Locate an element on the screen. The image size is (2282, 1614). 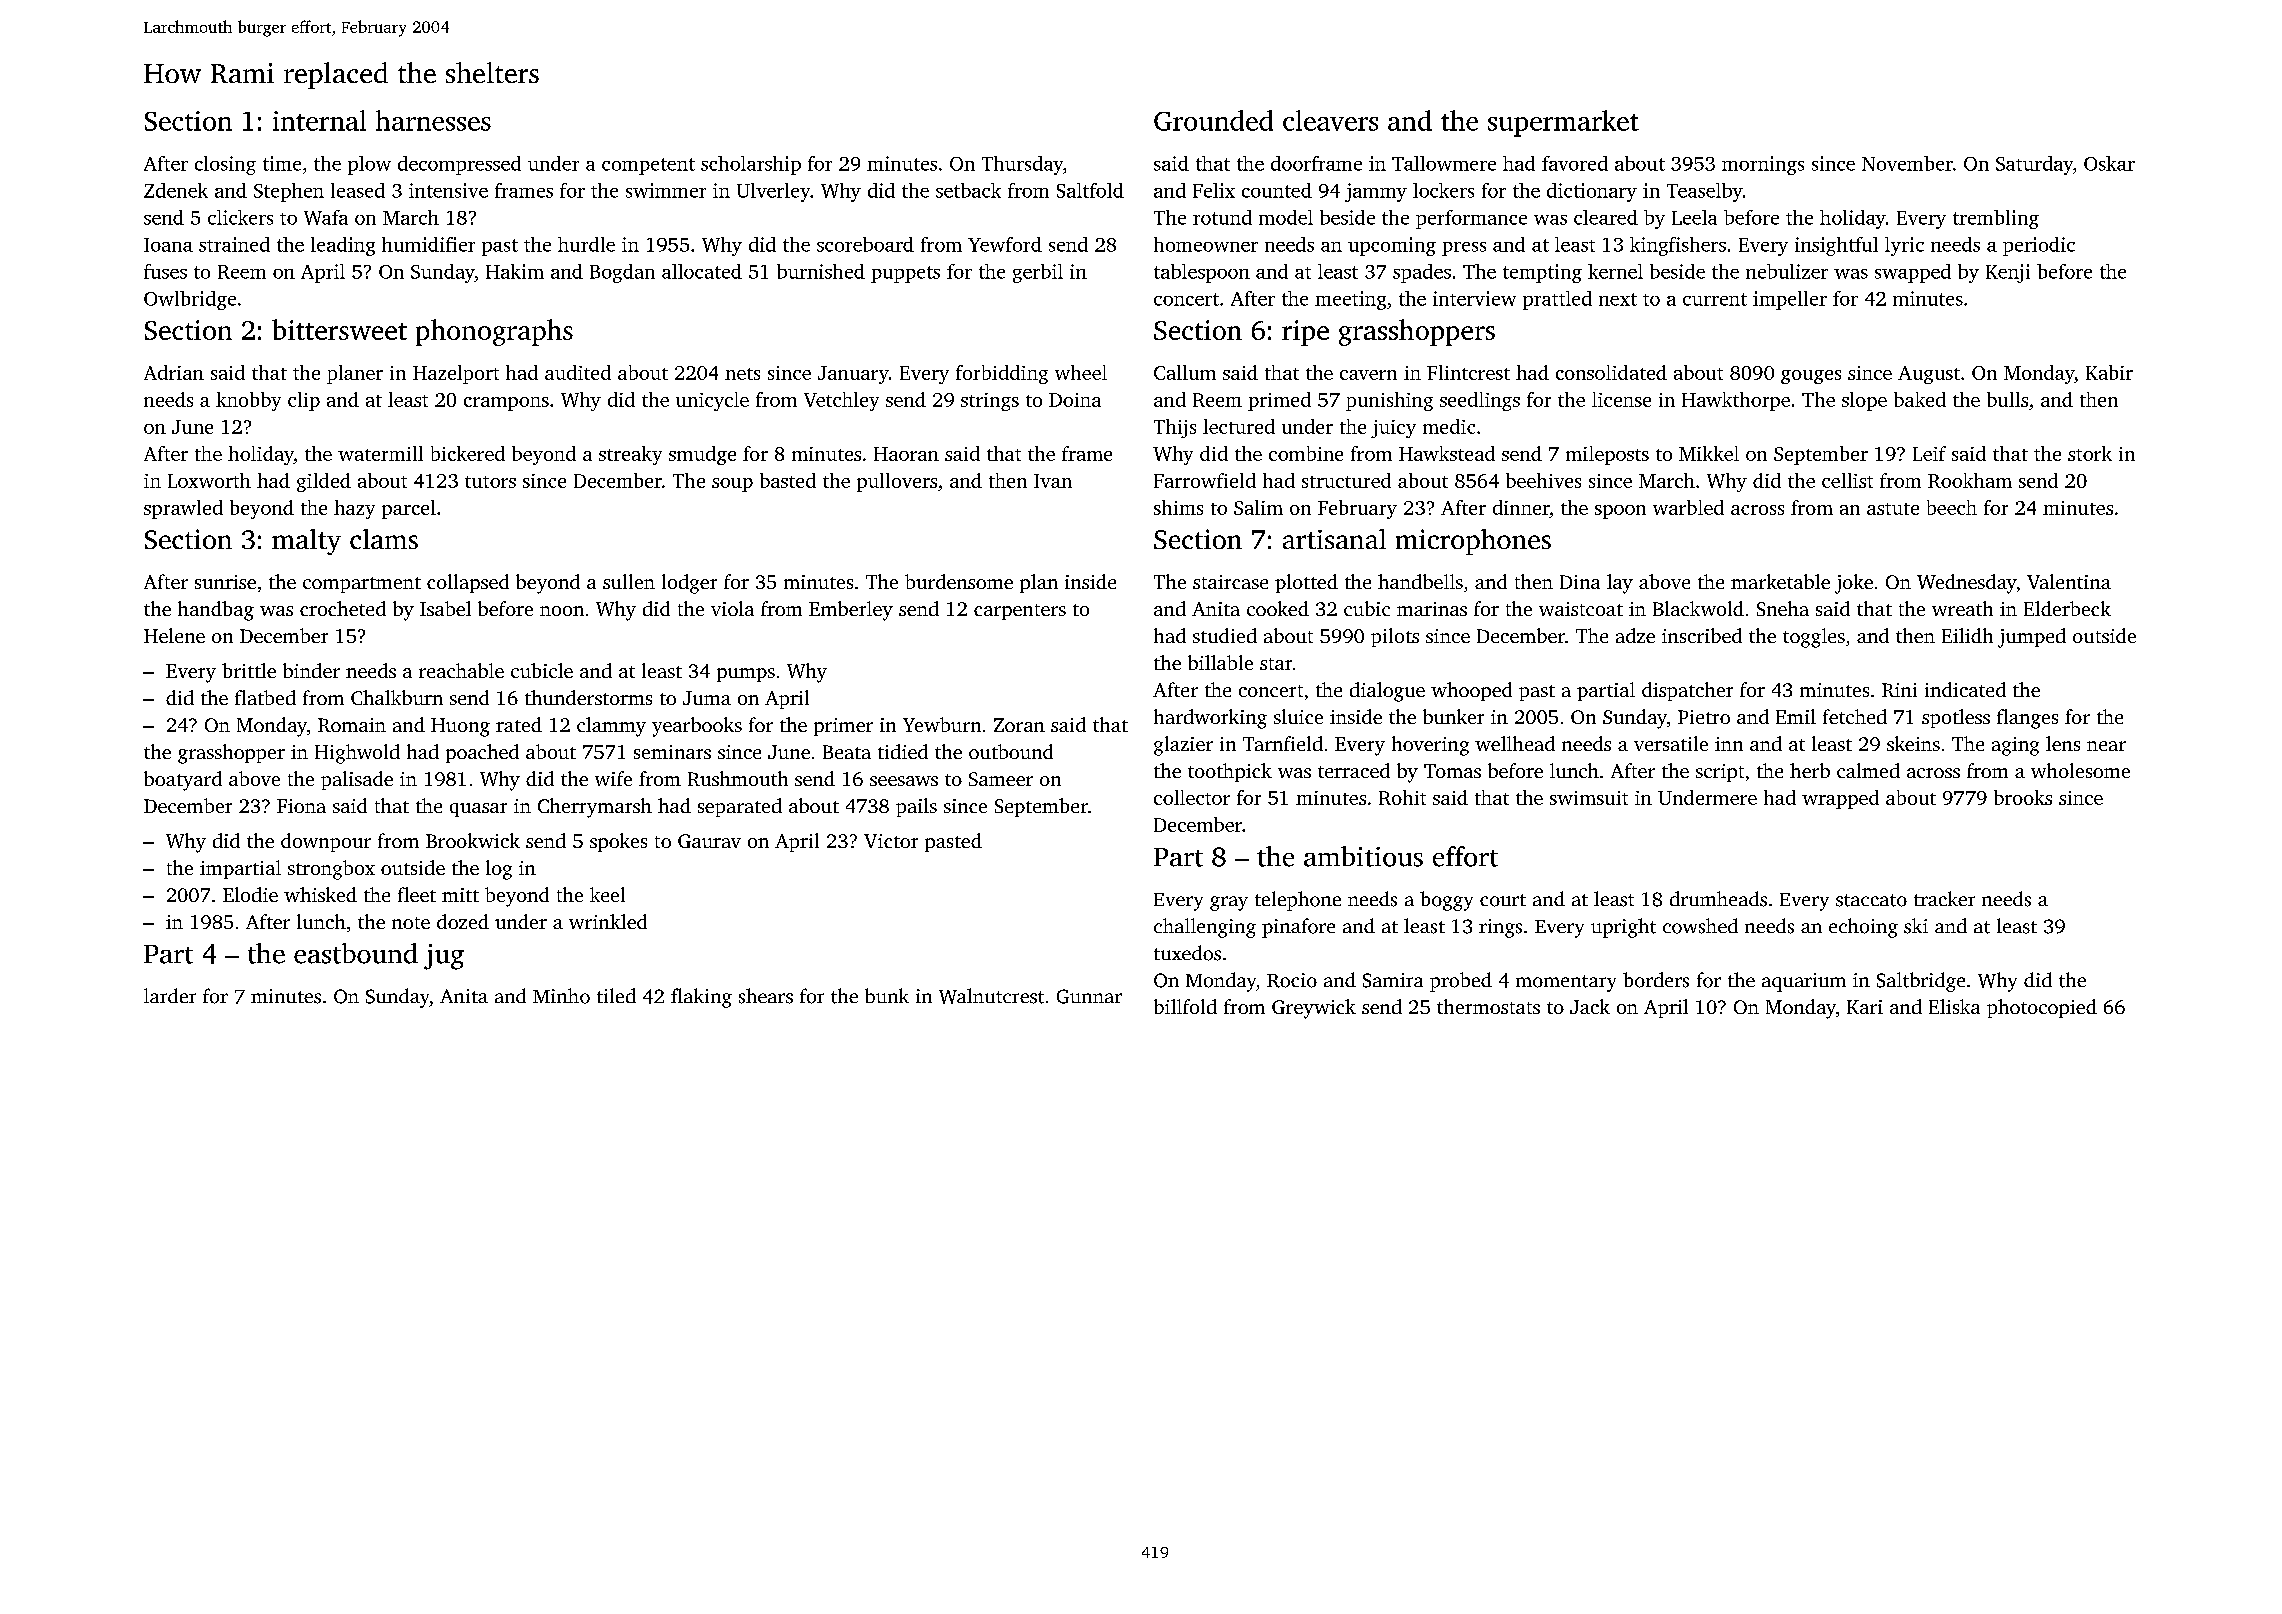
larder is located at coordinates (170, 995).
